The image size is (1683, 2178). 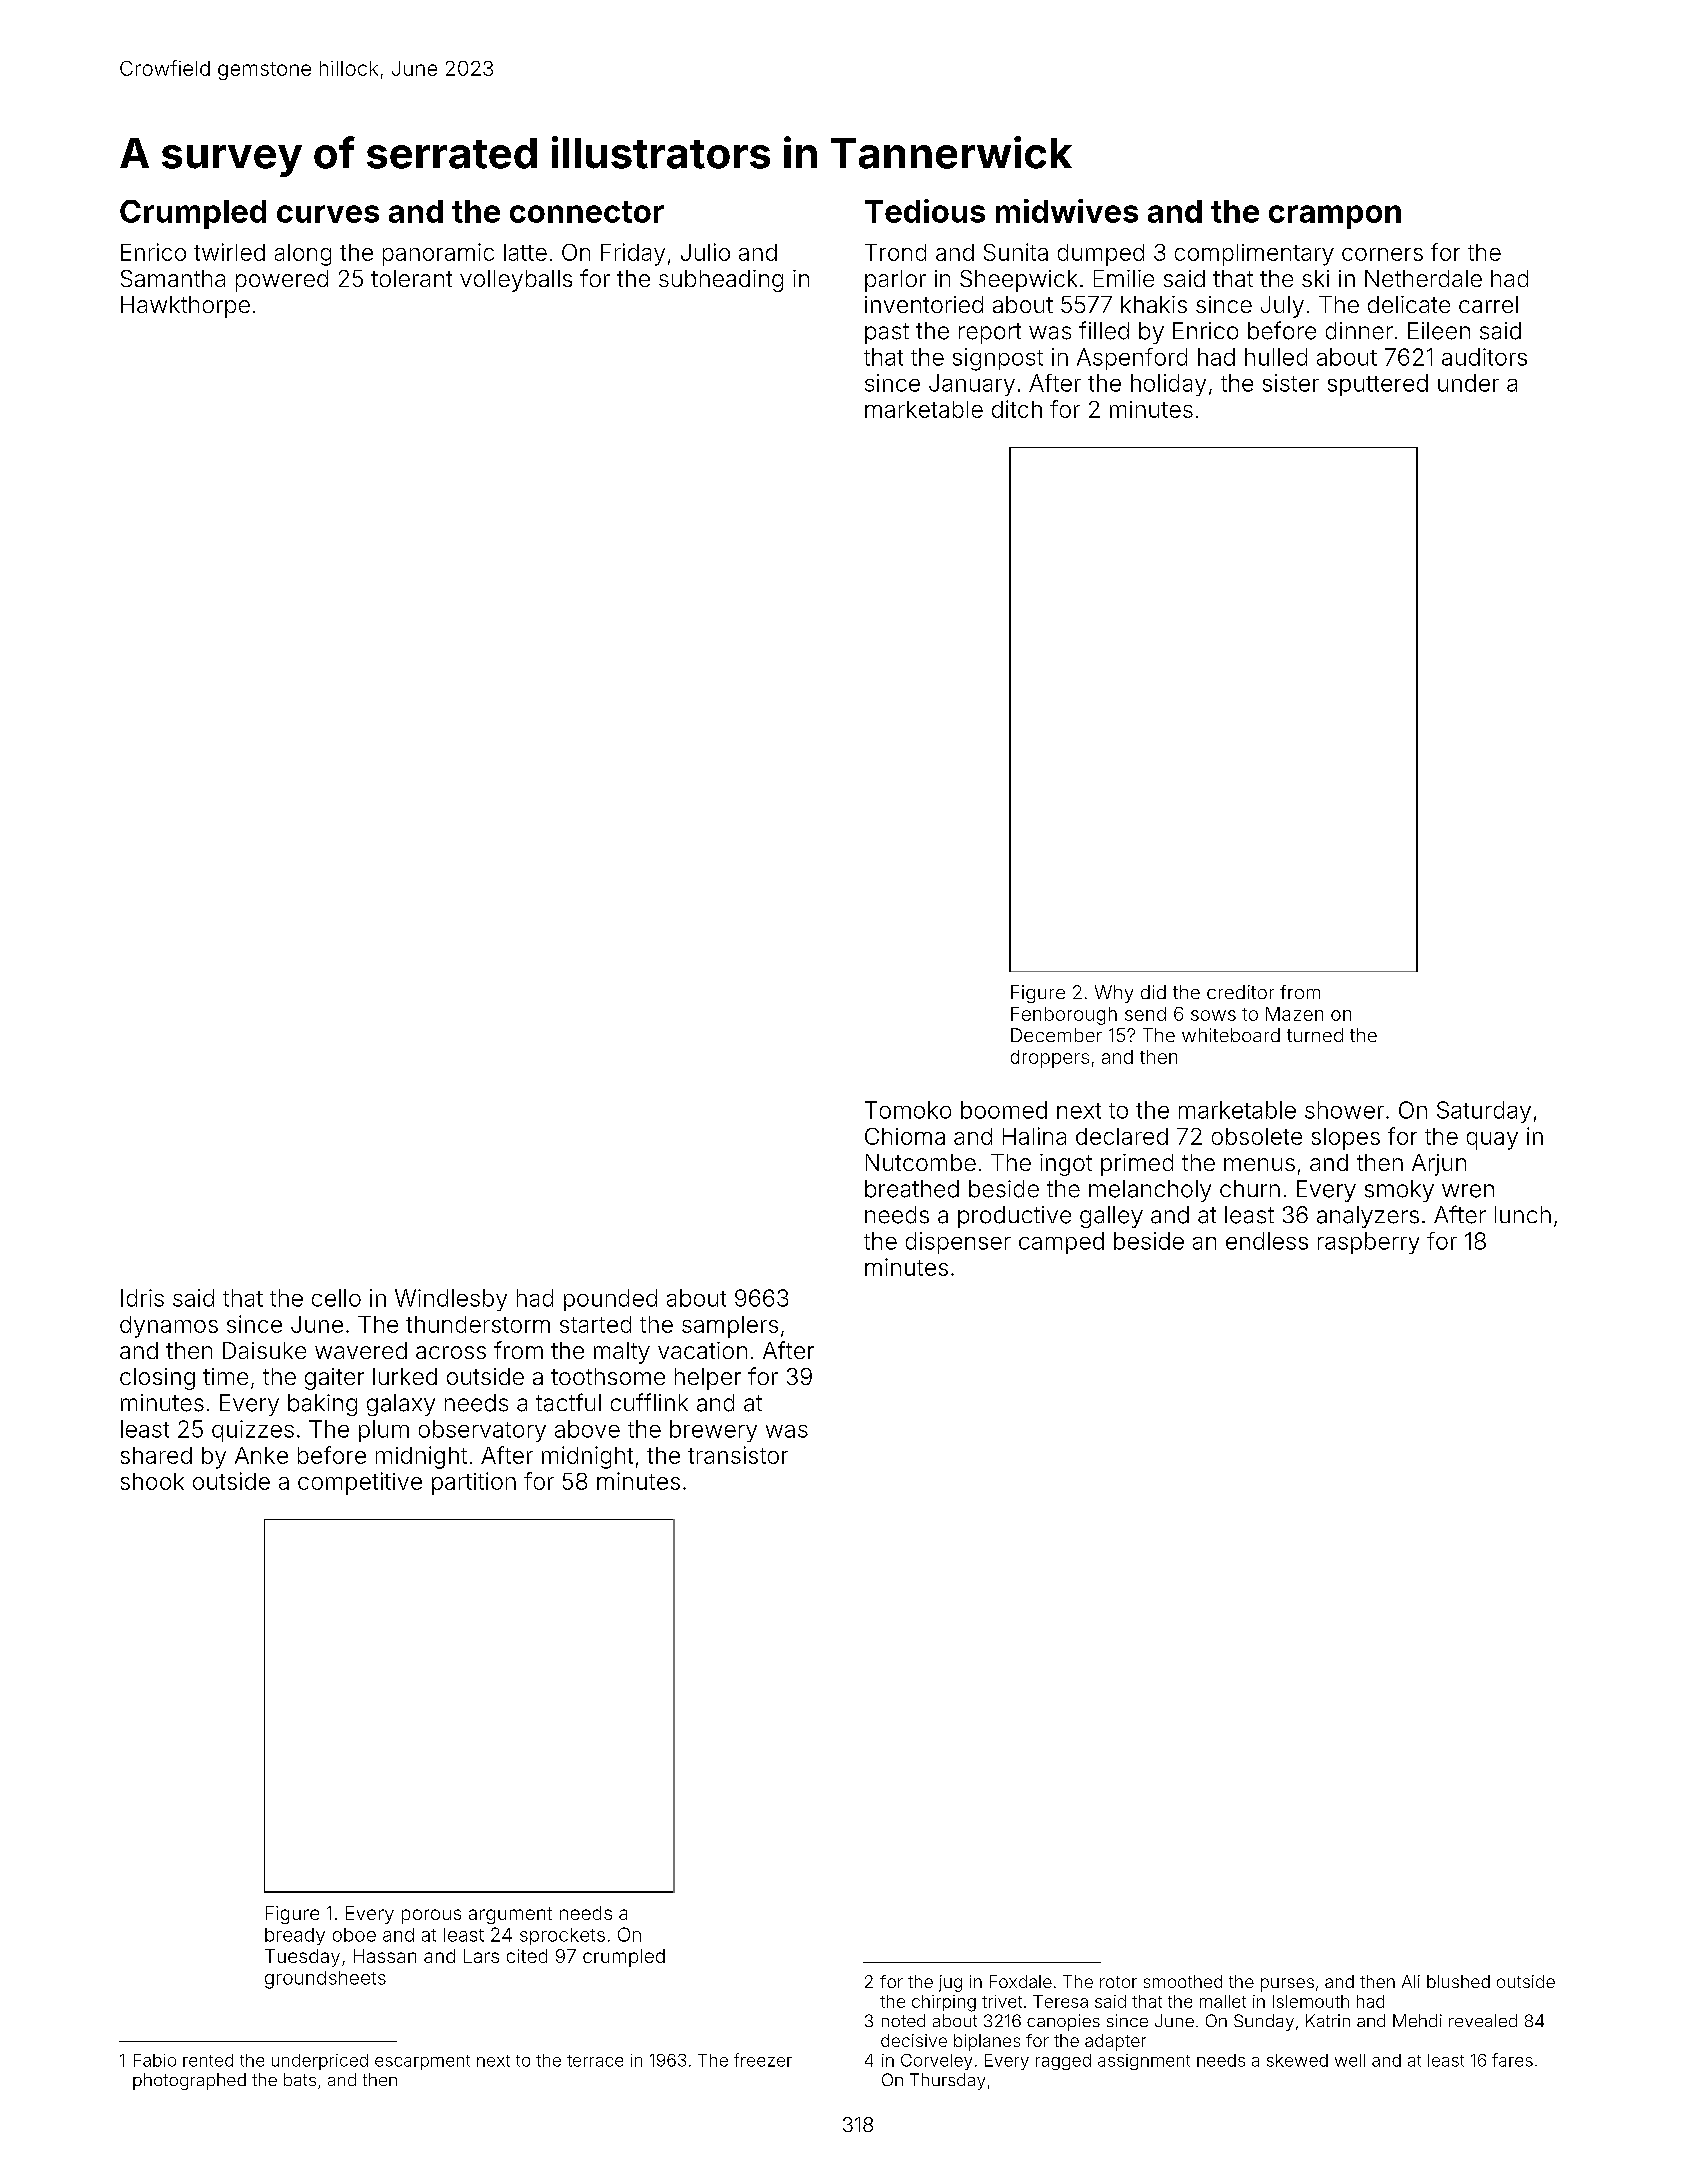 What do you see at coordinates (649, 1402) in the image?
I see `cufflink` at bounding box center [649, 1402].
